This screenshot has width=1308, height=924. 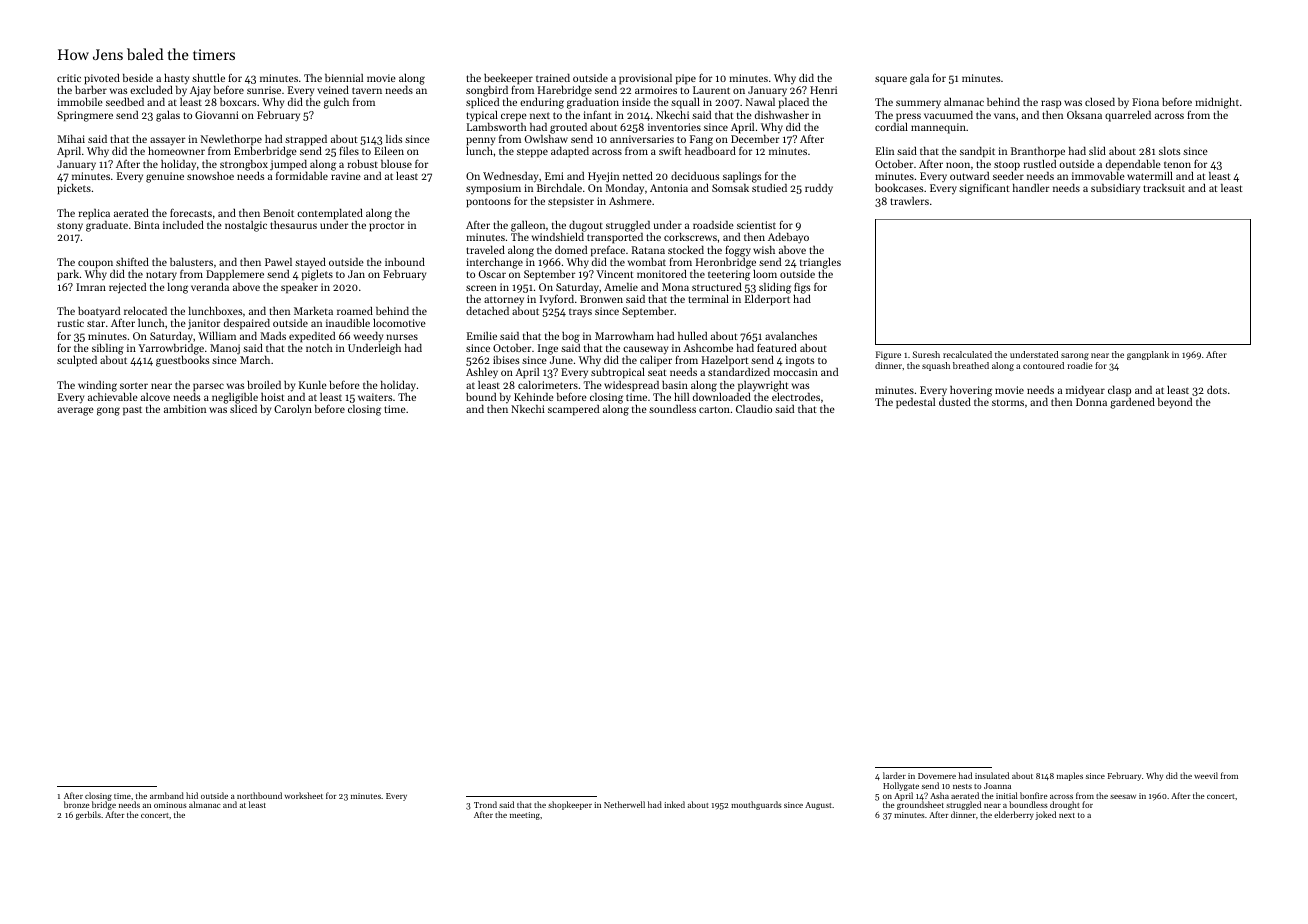 I want to click on meeting, so click(x=525, y=816).
